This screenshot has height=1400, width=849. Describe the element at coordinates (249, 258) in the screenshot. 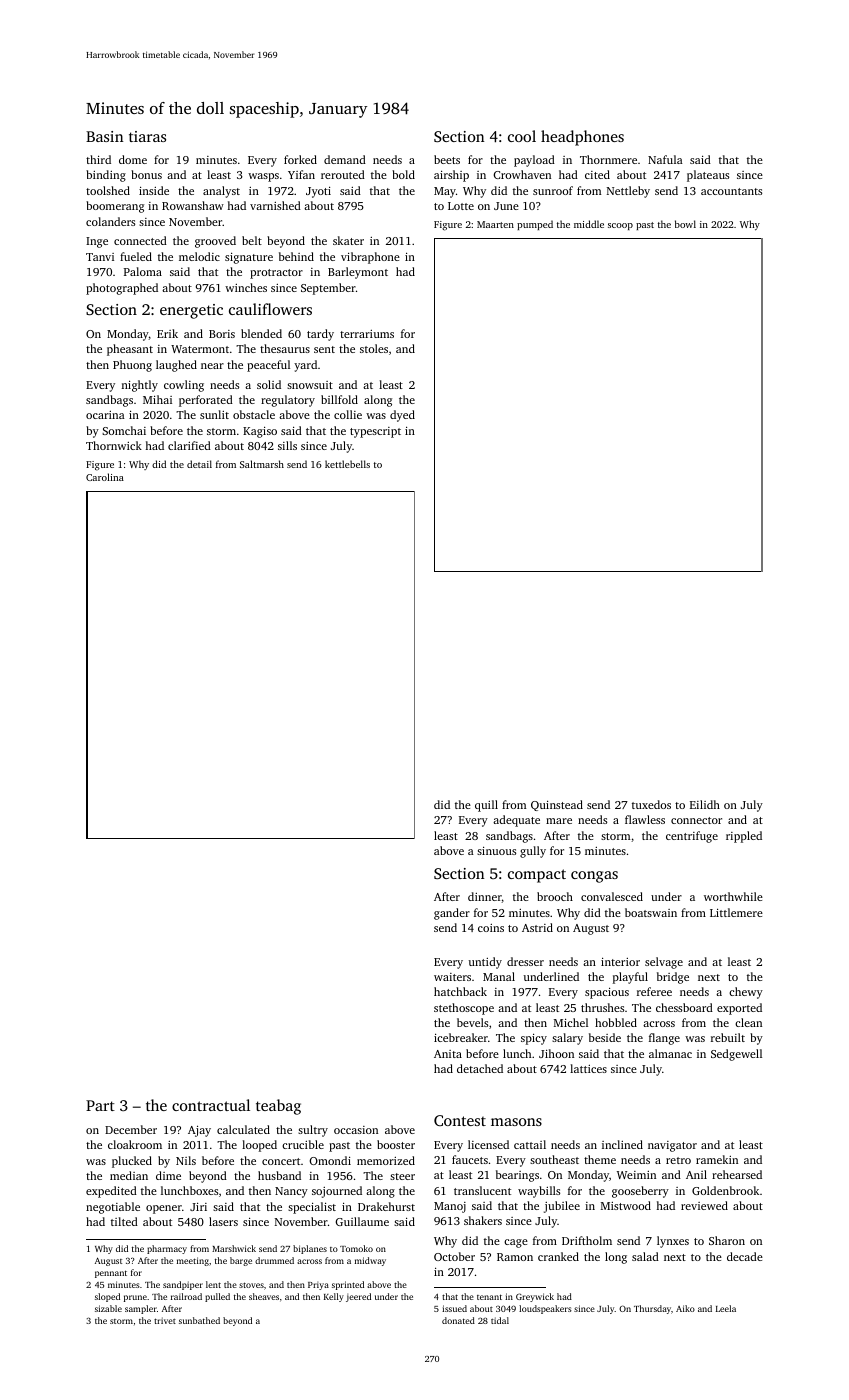

I see `signature` at that location.
